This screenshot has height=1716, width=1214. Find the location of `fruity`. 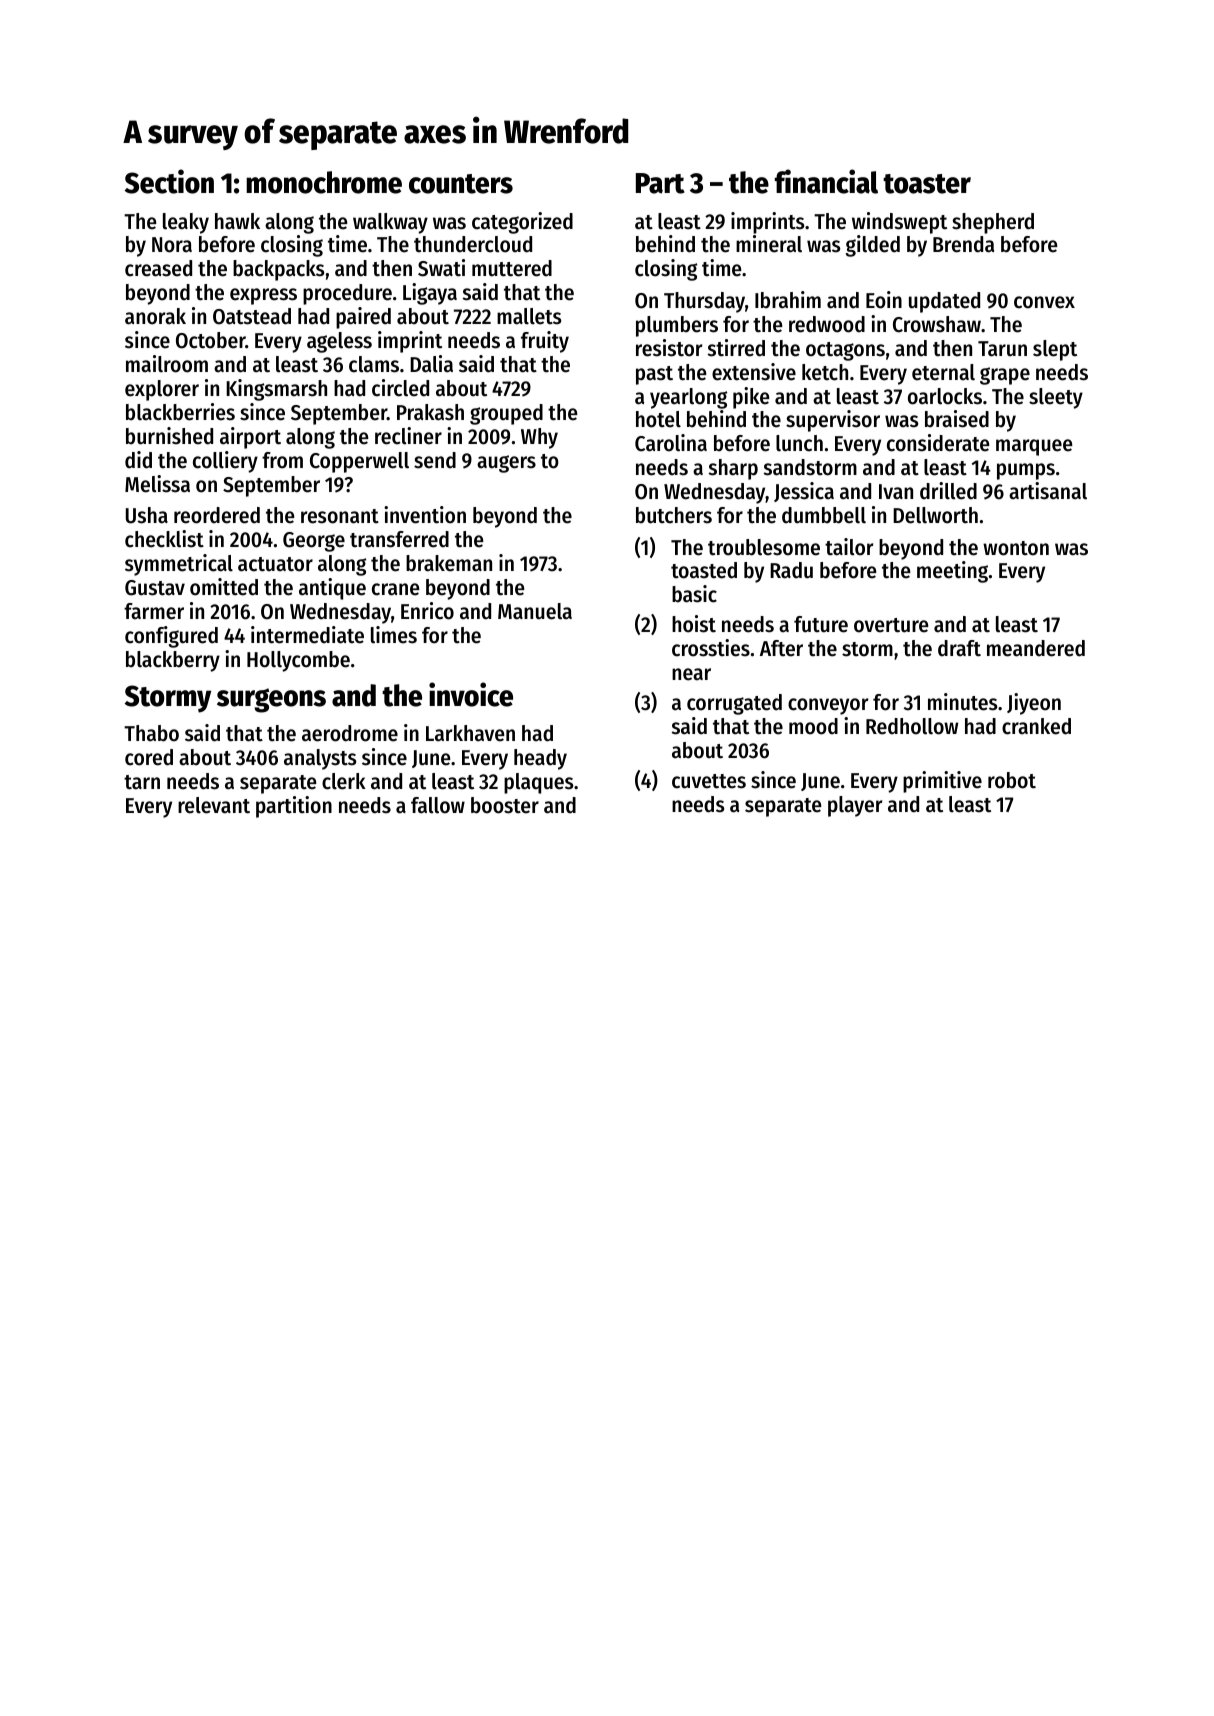

fruity is located at coordinates (545, 342).
